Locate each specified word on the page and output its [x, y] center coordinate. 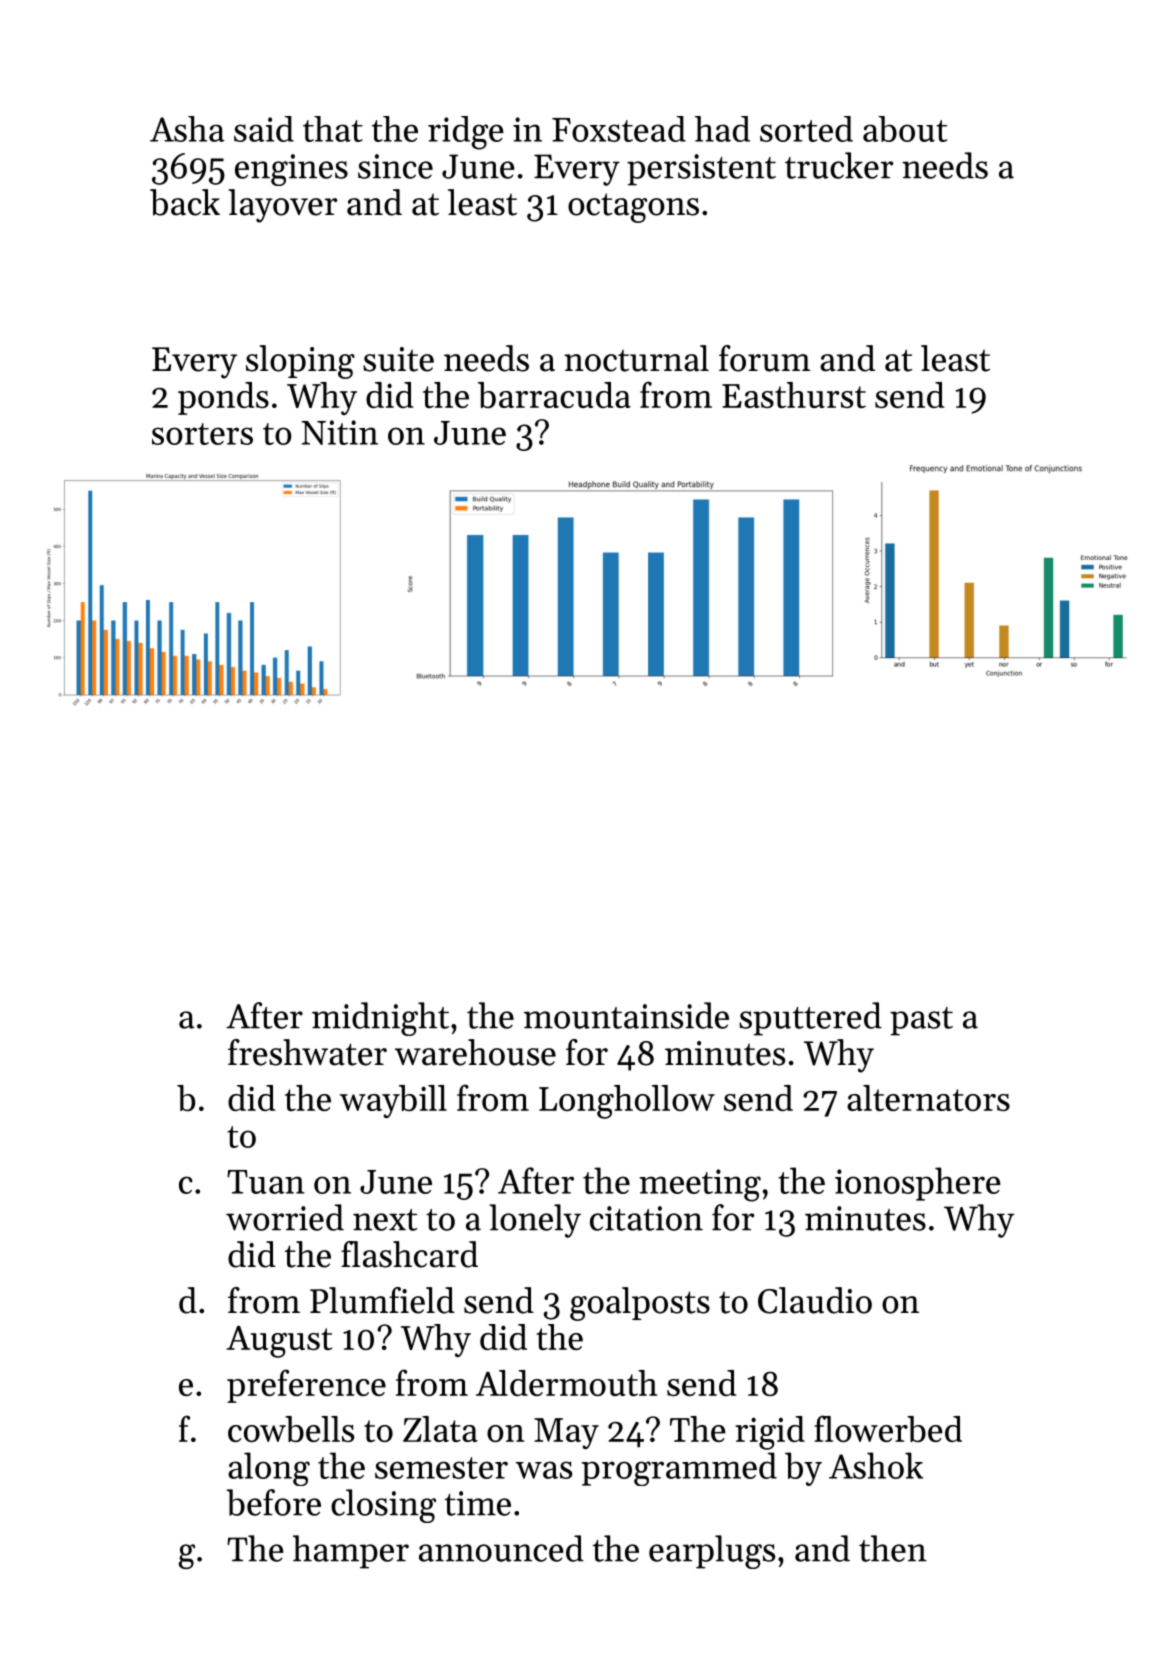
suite [398, 359]
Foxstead [619, 129]
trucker [839, 165]
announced [501, 1548]
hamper [351, 1552]
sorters [202, 434]
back [185, 202]
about [905, 129]
